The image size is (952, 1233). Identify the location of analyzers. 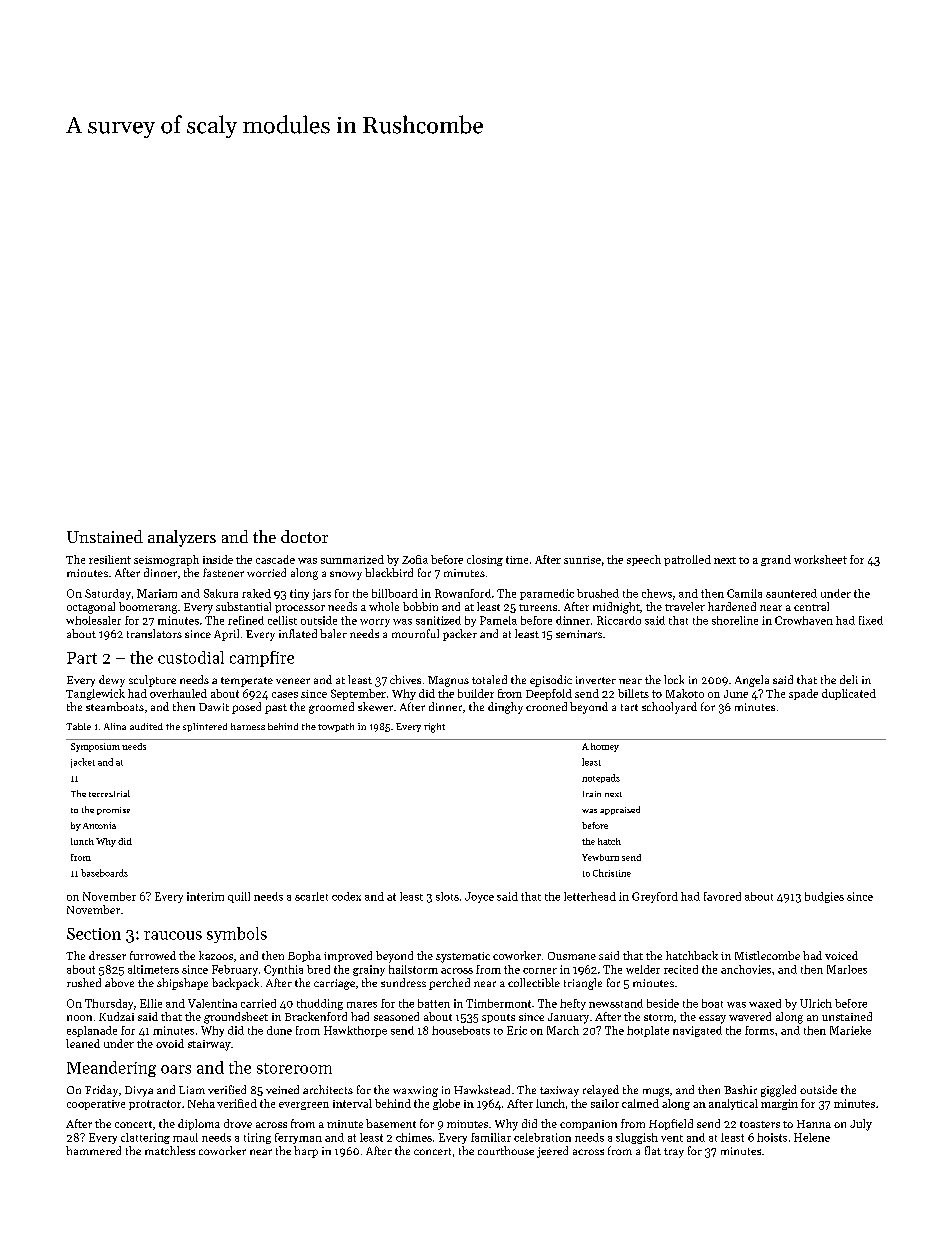
(182, 538).
